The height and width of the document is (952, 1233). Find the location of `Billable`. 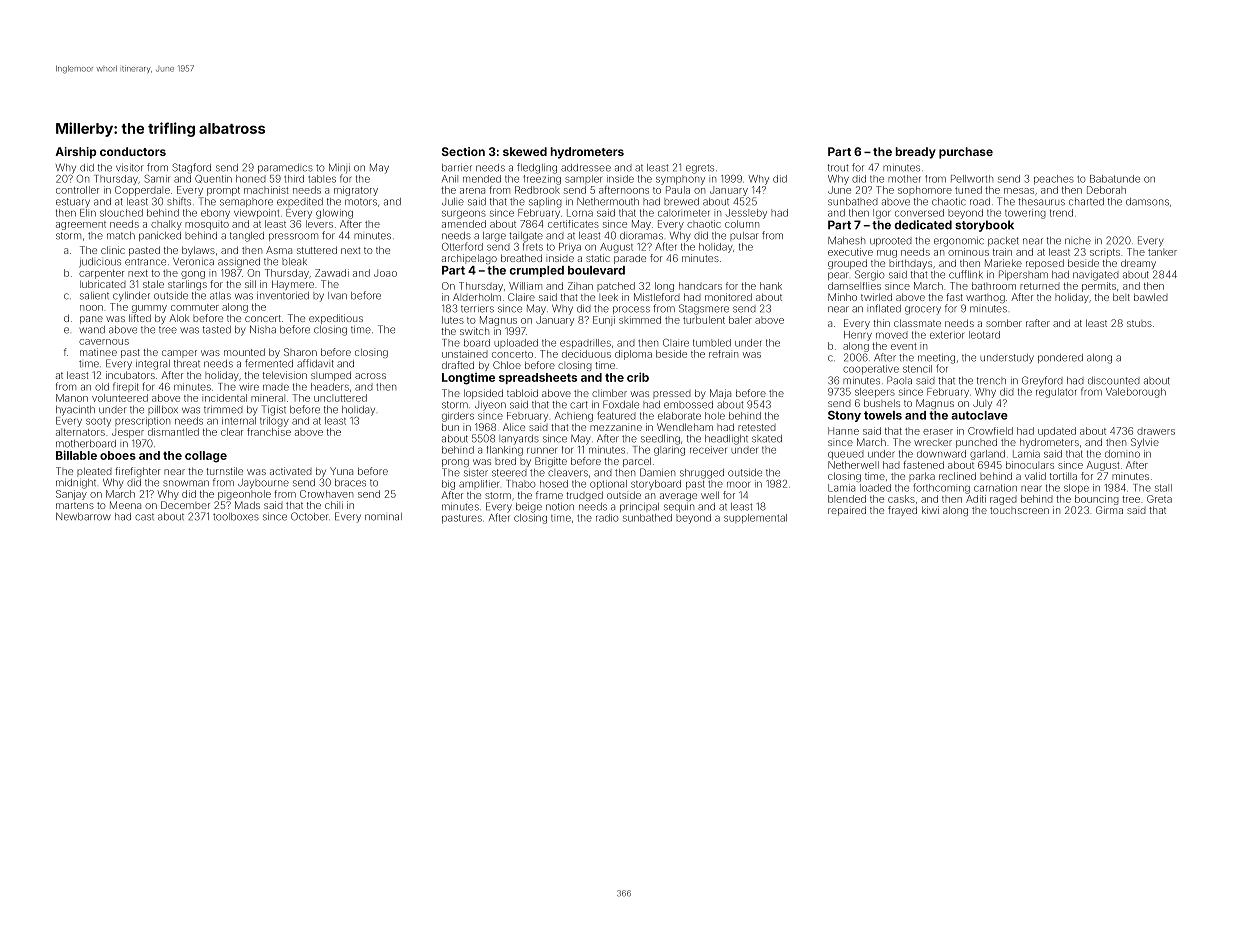

Billable is located at coordinates (76, 455).
